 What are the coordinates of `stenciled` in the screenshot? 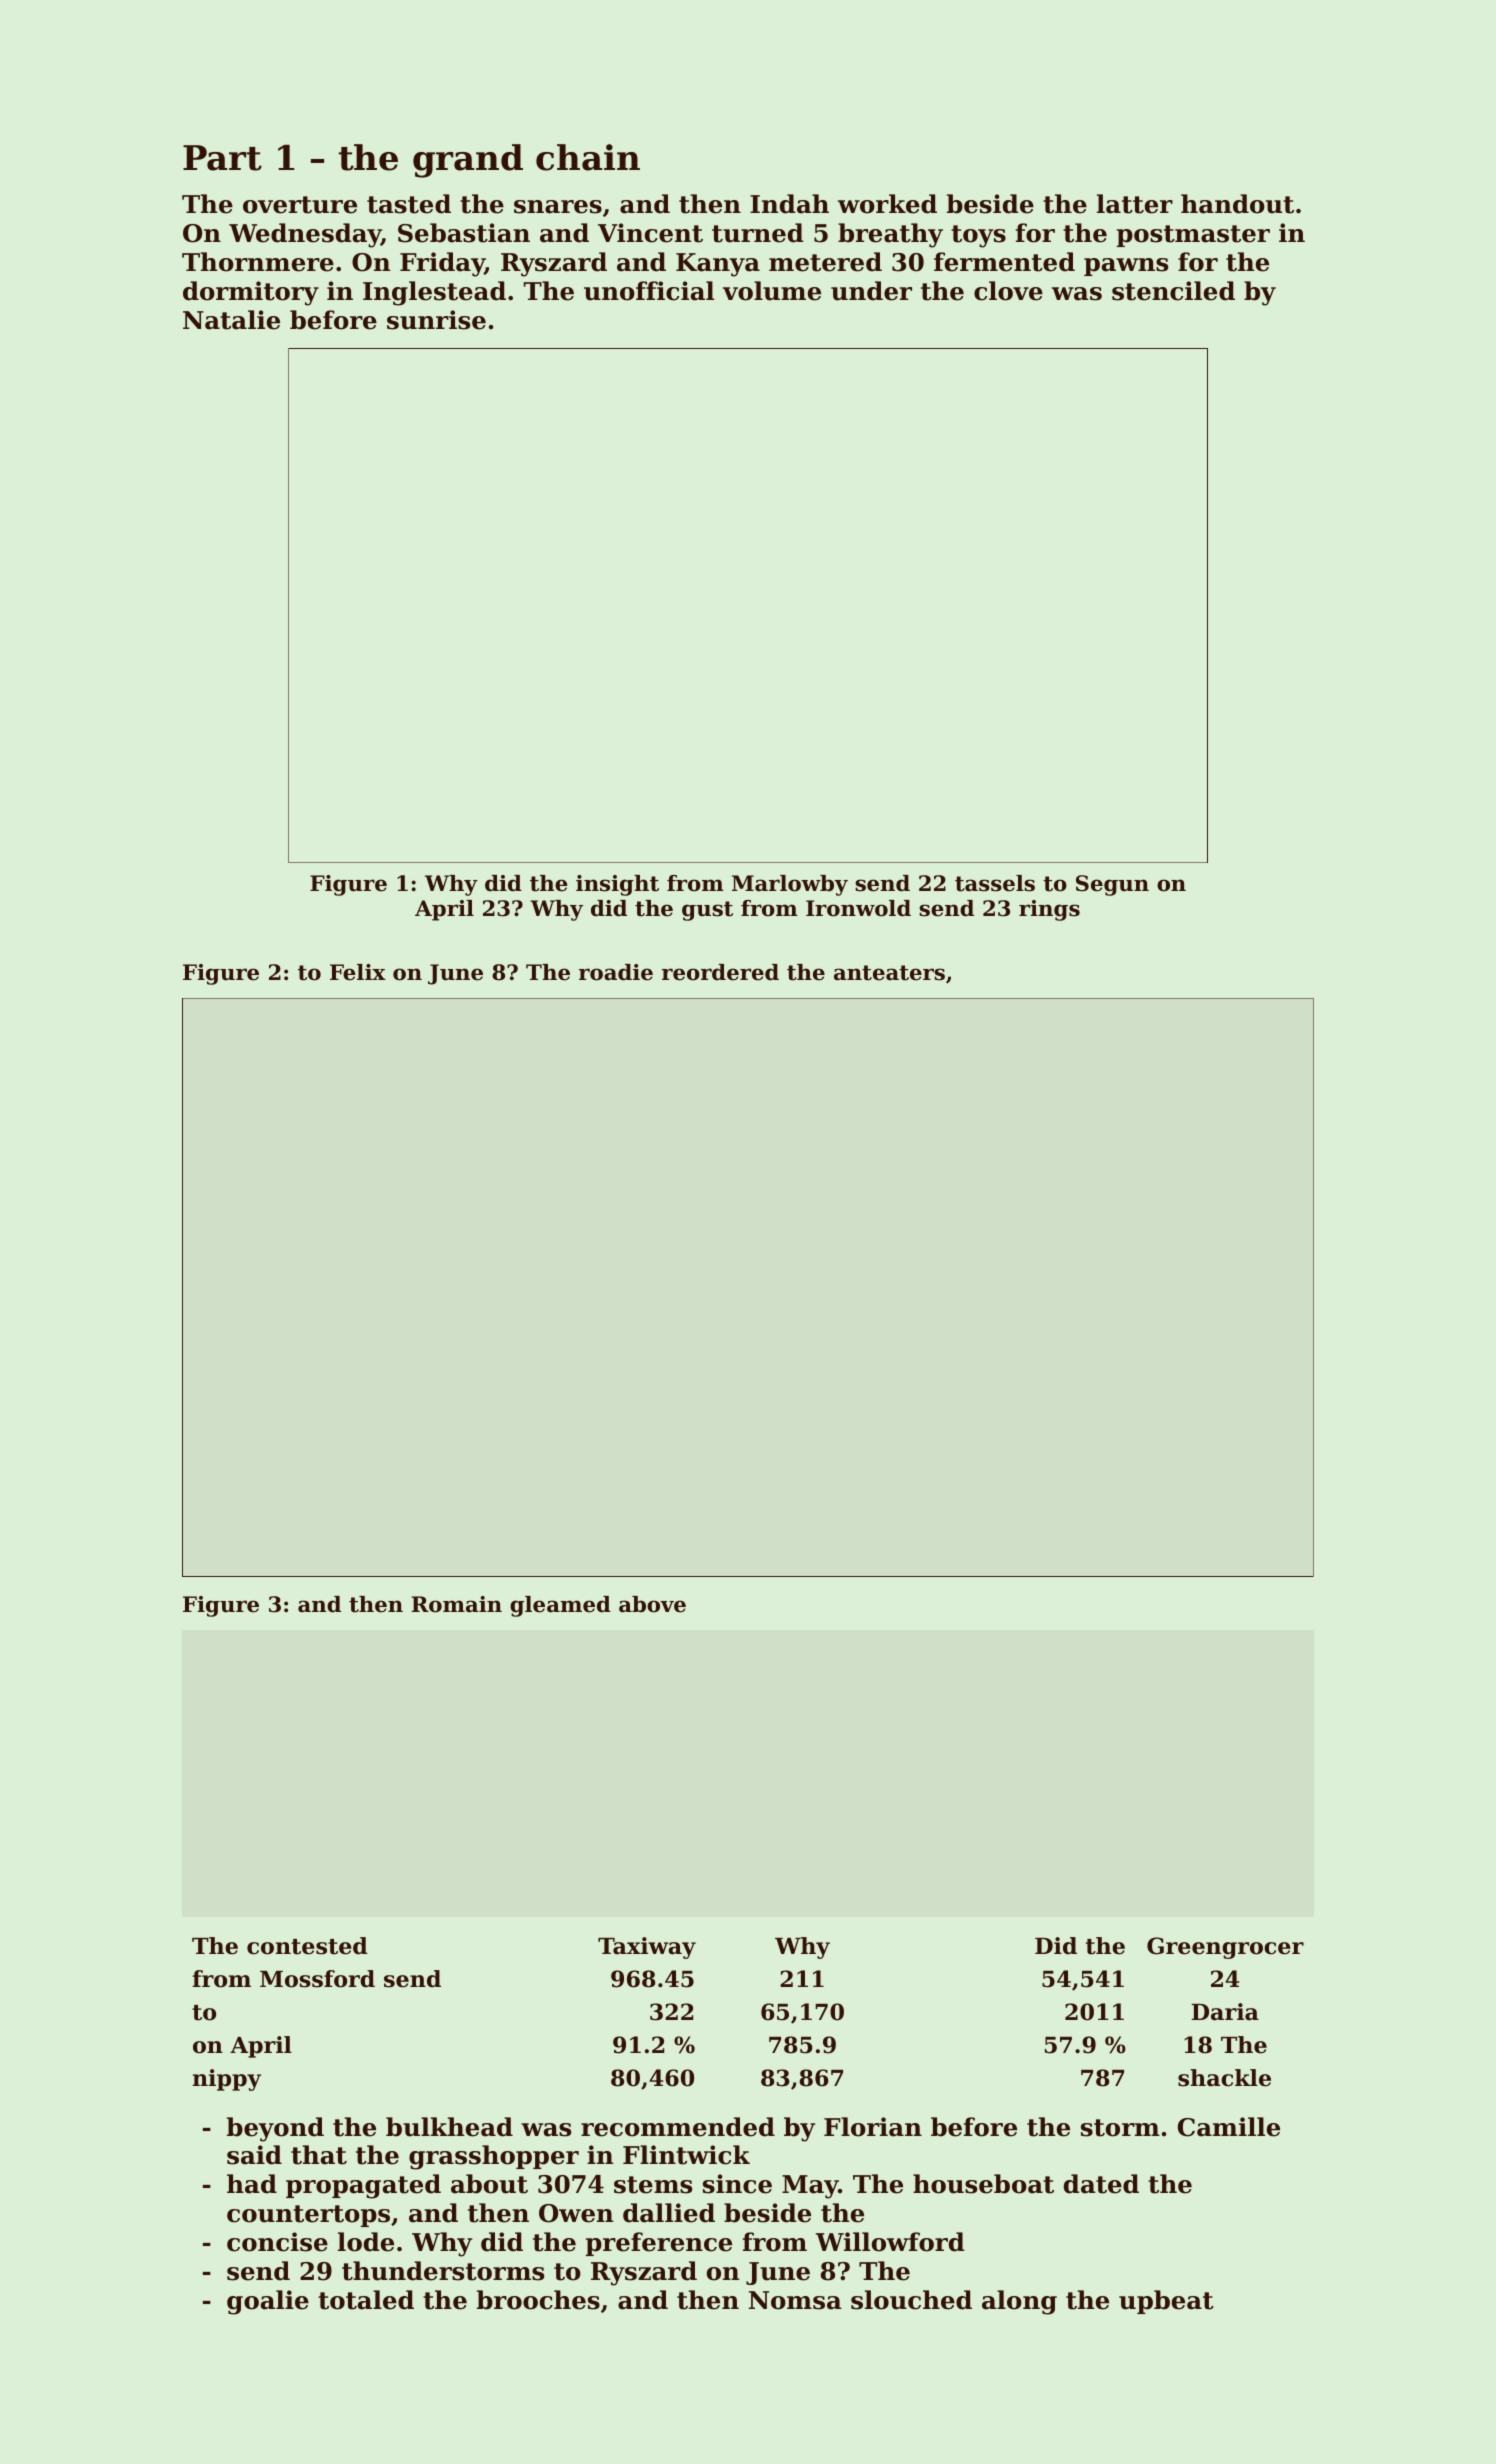 It's located at (1173, 291).
